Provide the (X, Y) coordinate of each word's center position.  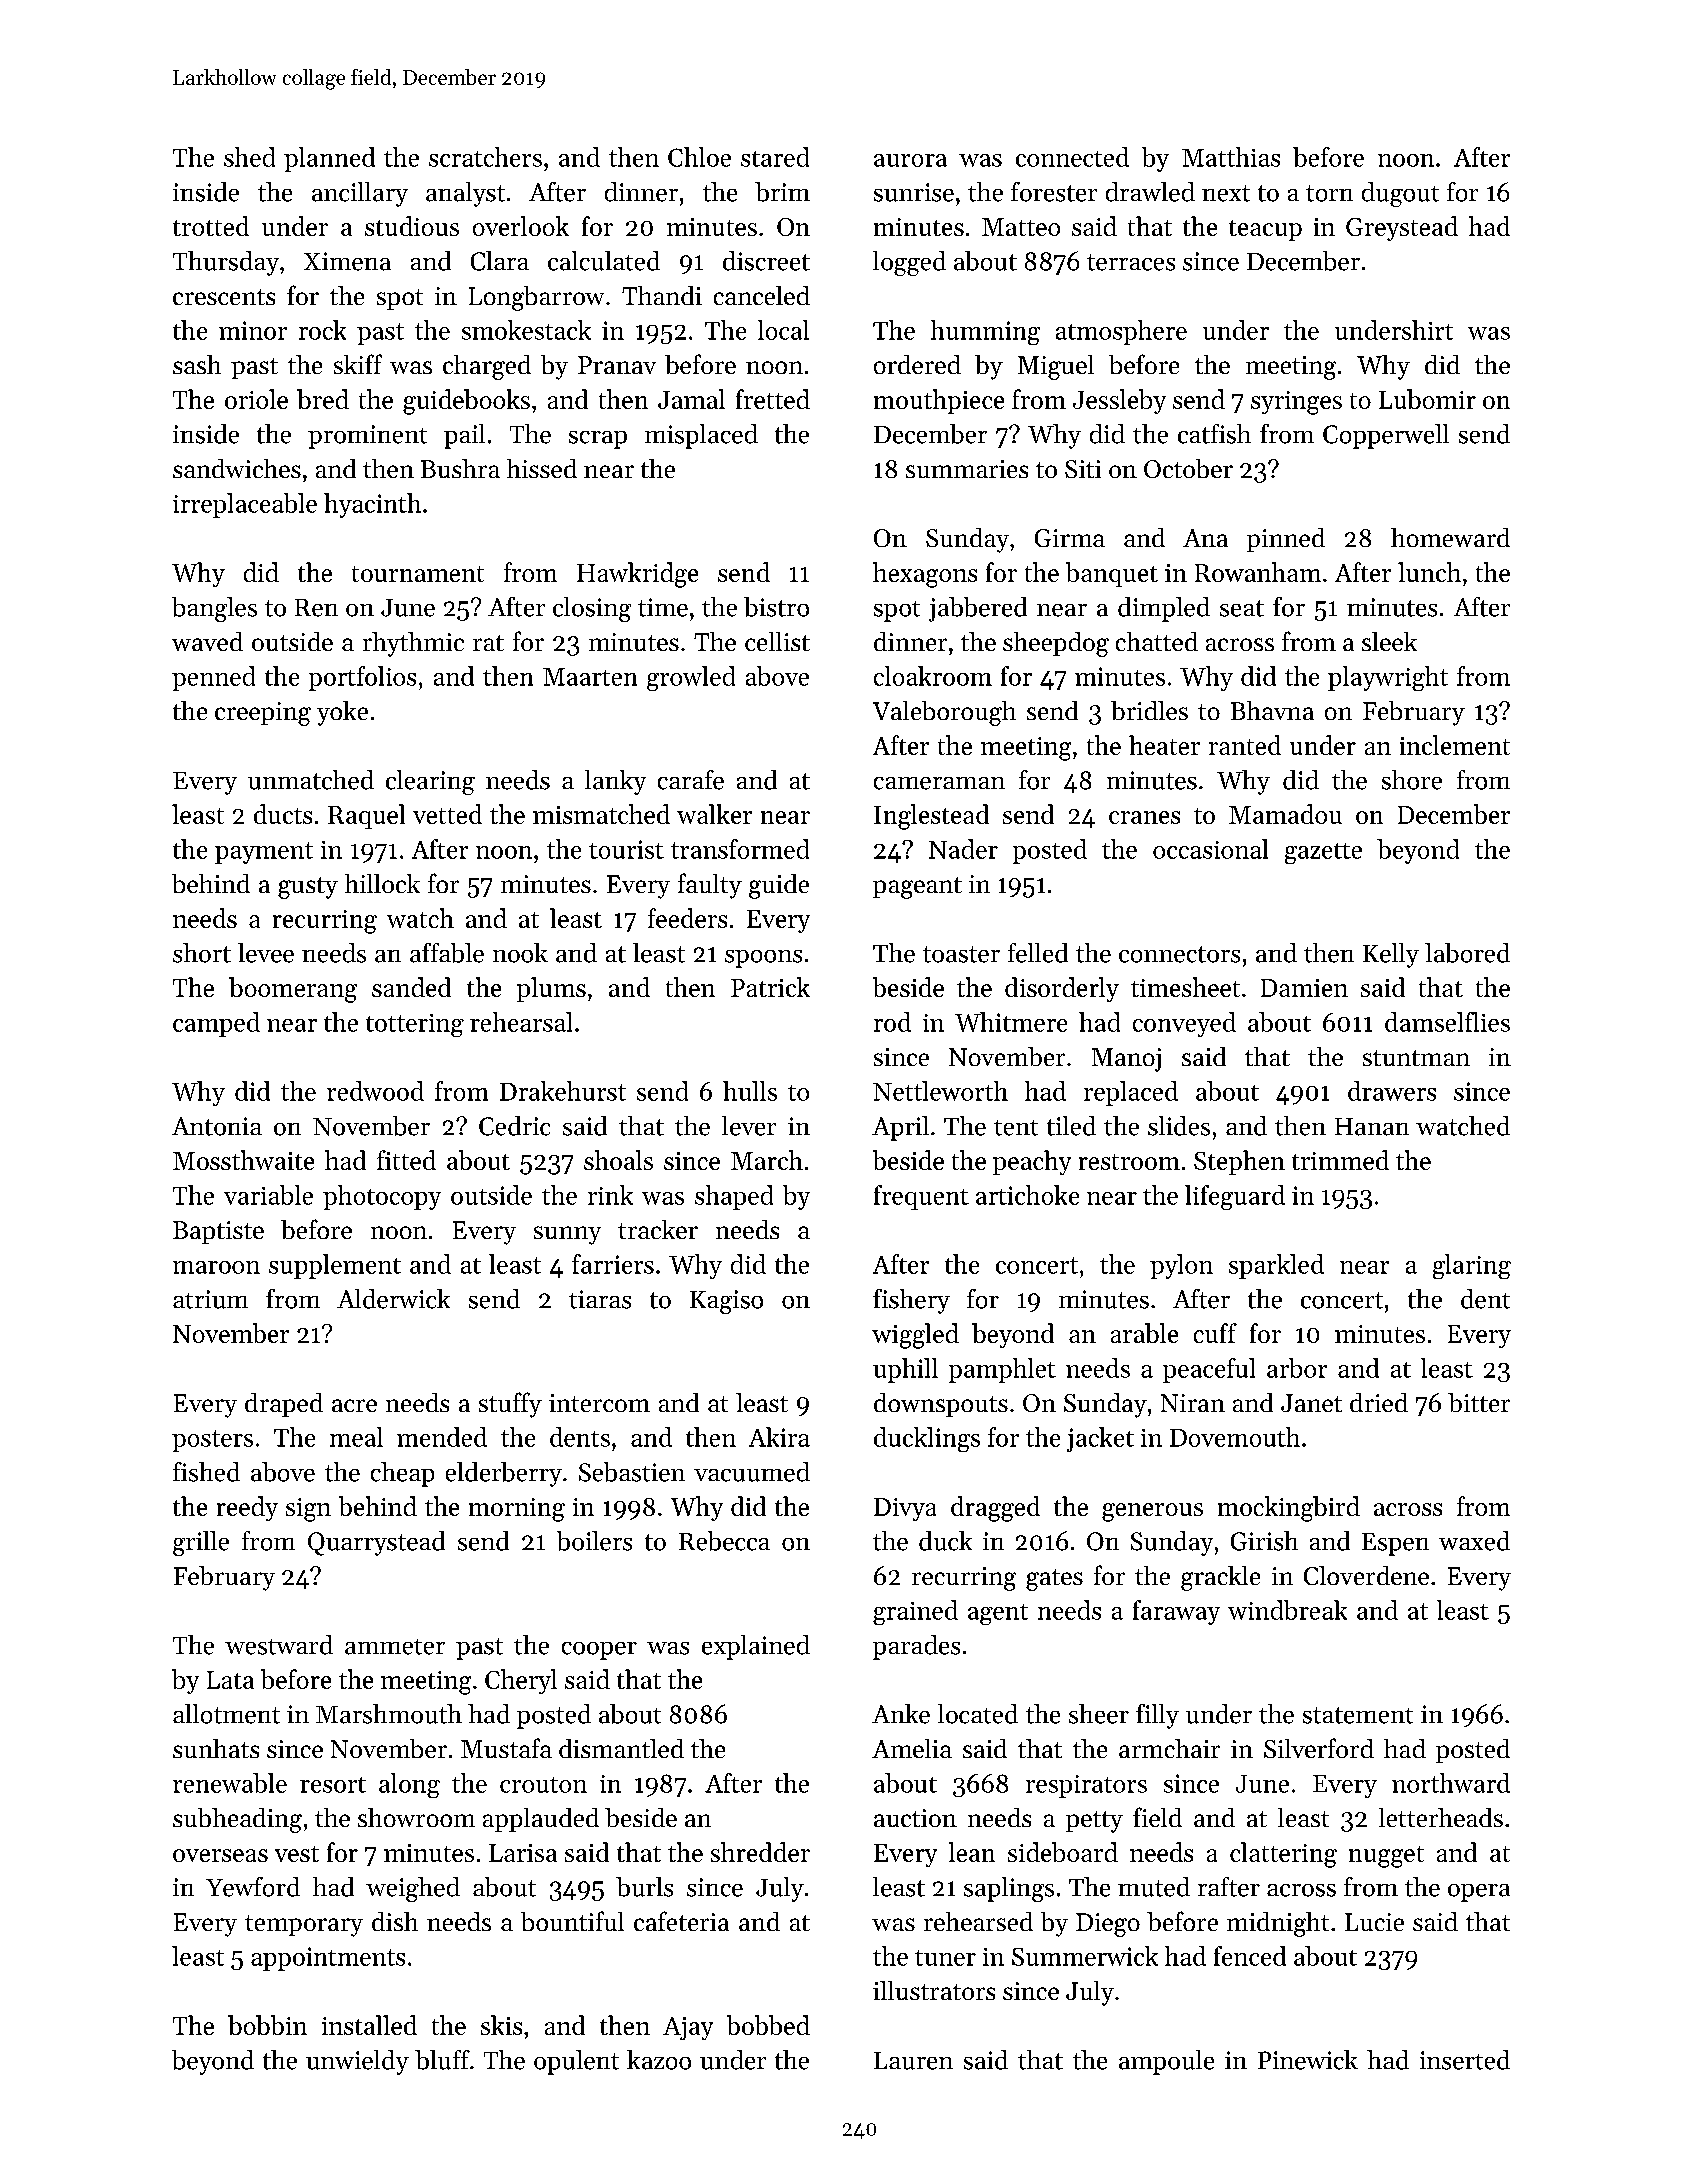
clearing (430, 782)
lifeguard (1235, 1197)
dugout (1400, 194)
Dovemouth (1235, 1437)
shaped (734, 1197)
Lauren (913, 2061)
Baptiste (218, 1232)
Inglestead (931, 817)
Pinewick (1308, 2060)
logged (909, 263)
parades (916, 1647)
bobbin (267, 2025)
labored (1467, 953)
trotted (211, 226)
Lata (230, 1680)
